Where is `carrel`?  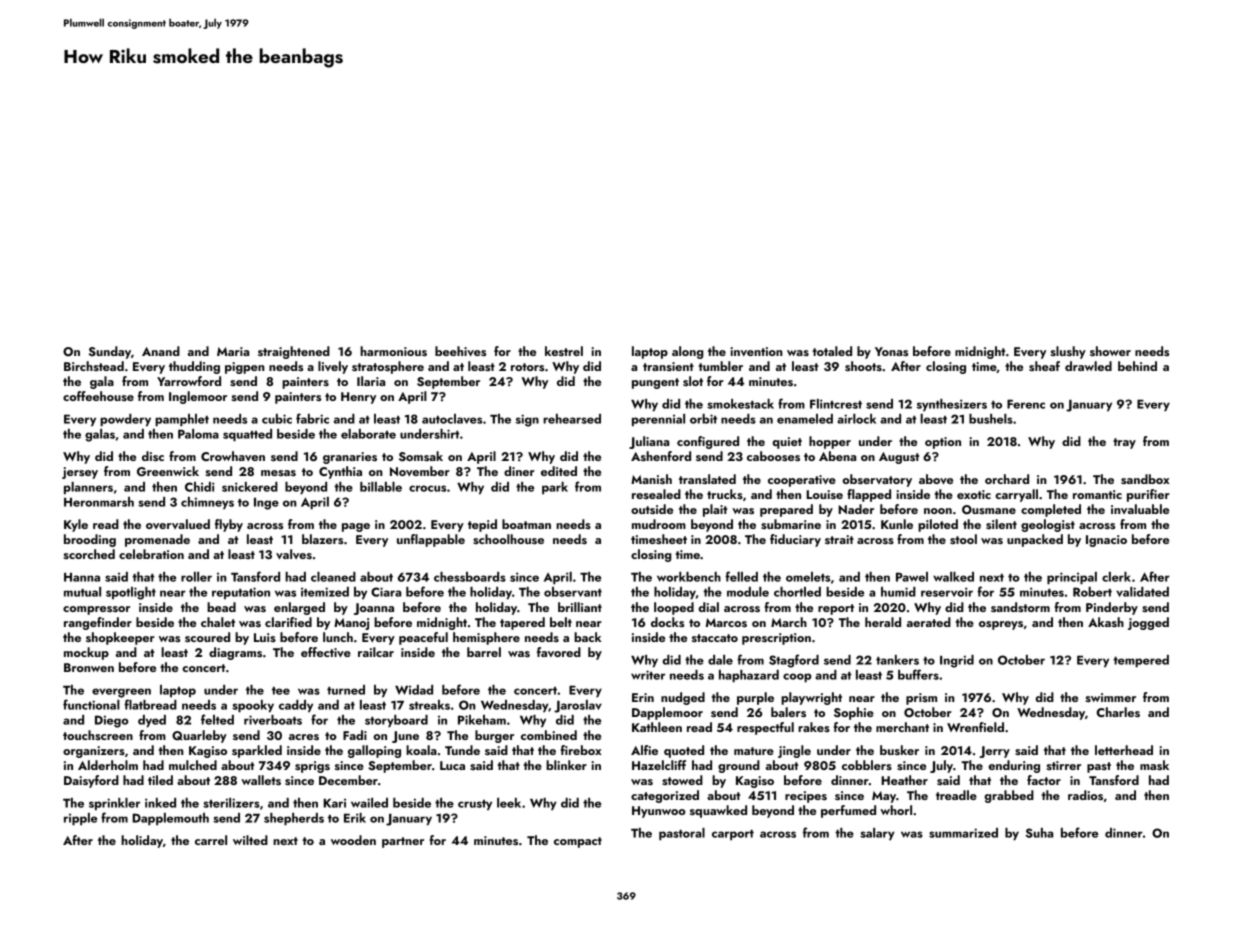
carrel is located at coordinates (211, 840).
